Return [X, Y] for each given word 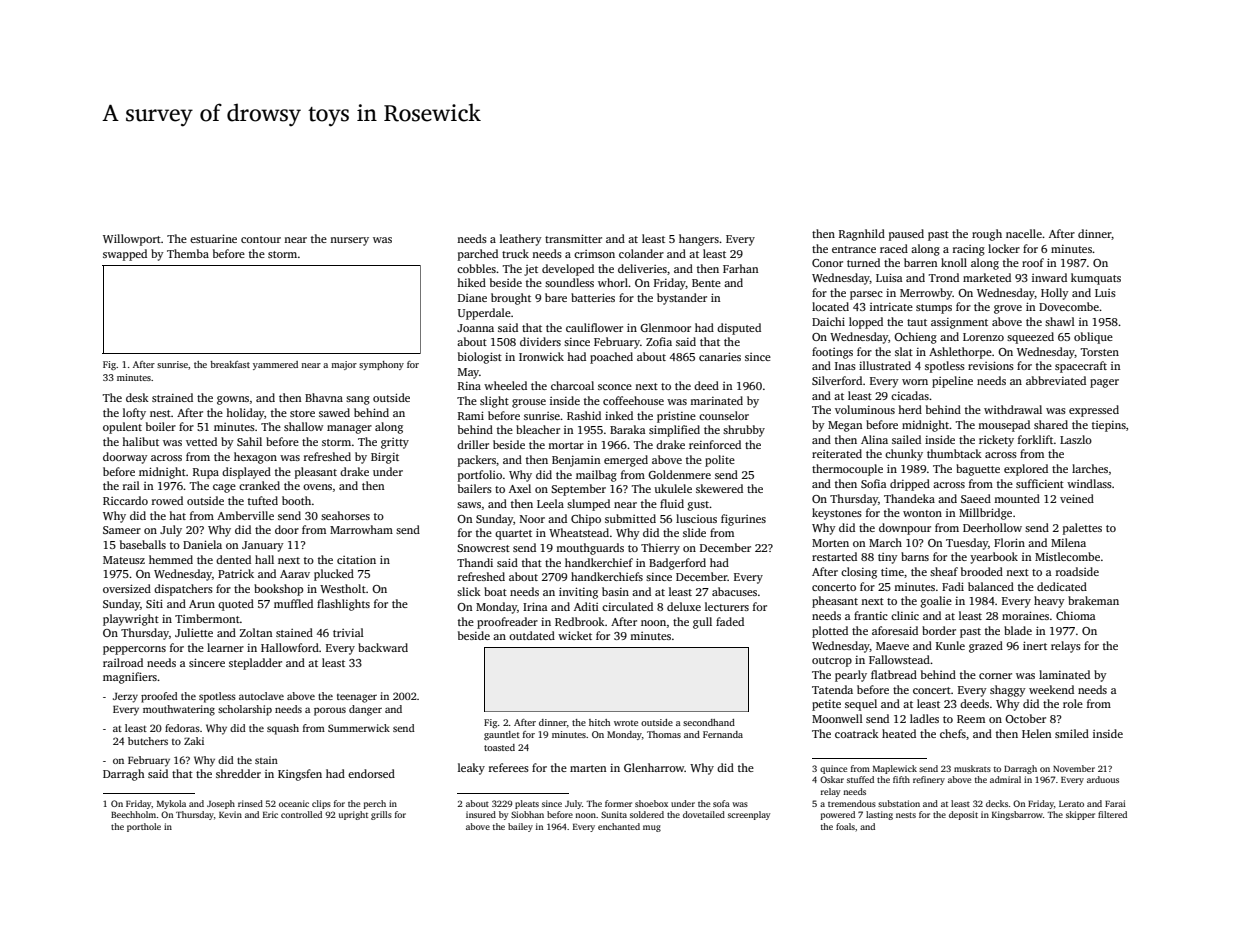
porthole [144, 827]
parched [478, 255]
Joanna [475, 328]
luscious [696, 518]
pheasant [835, 602]
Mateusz [124, 560]
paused [906, 235]
